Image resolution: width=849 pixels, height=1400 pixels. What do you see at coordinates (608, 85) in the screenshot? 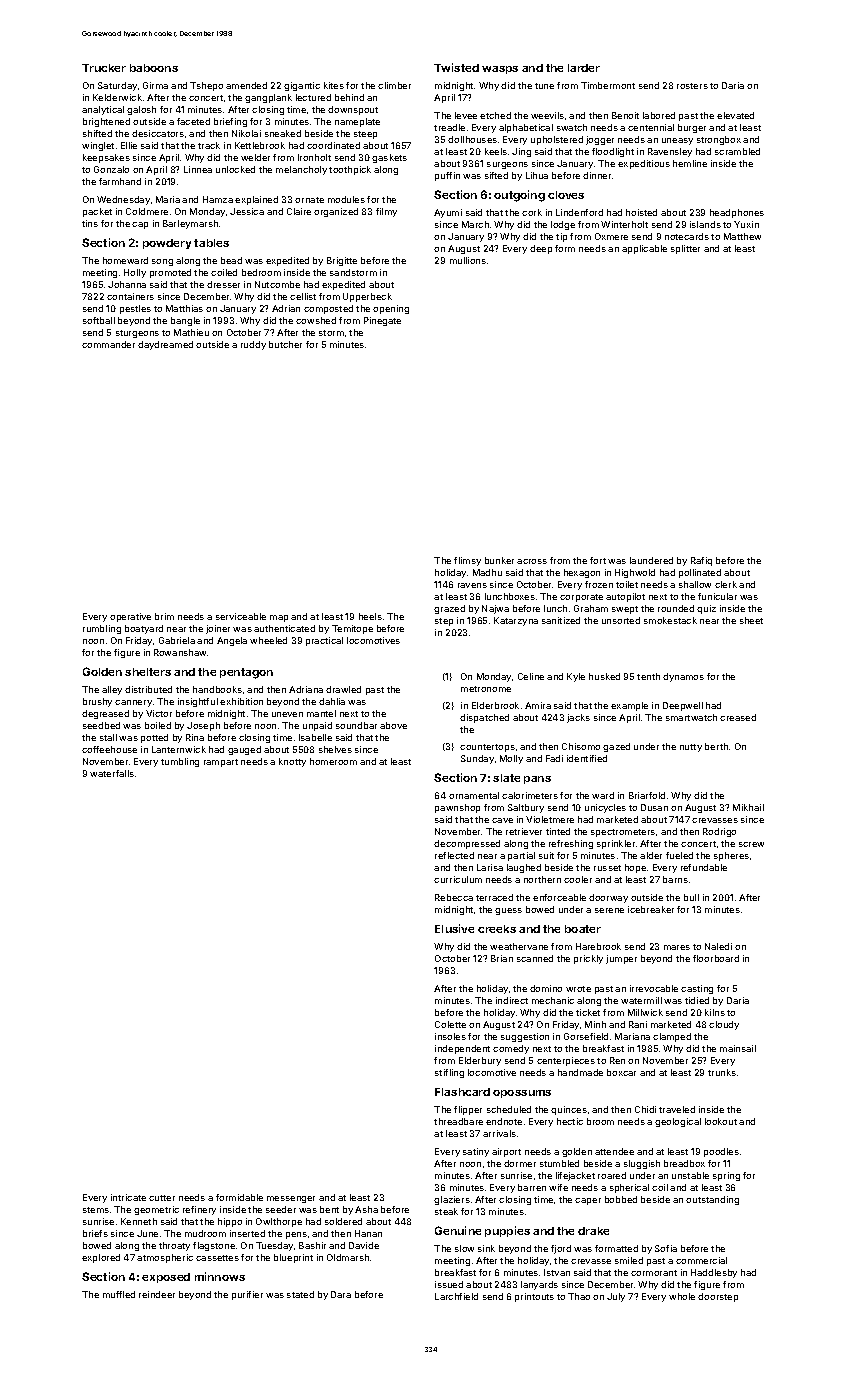
I see `Timbermont` at bounding box center [608, 85].
